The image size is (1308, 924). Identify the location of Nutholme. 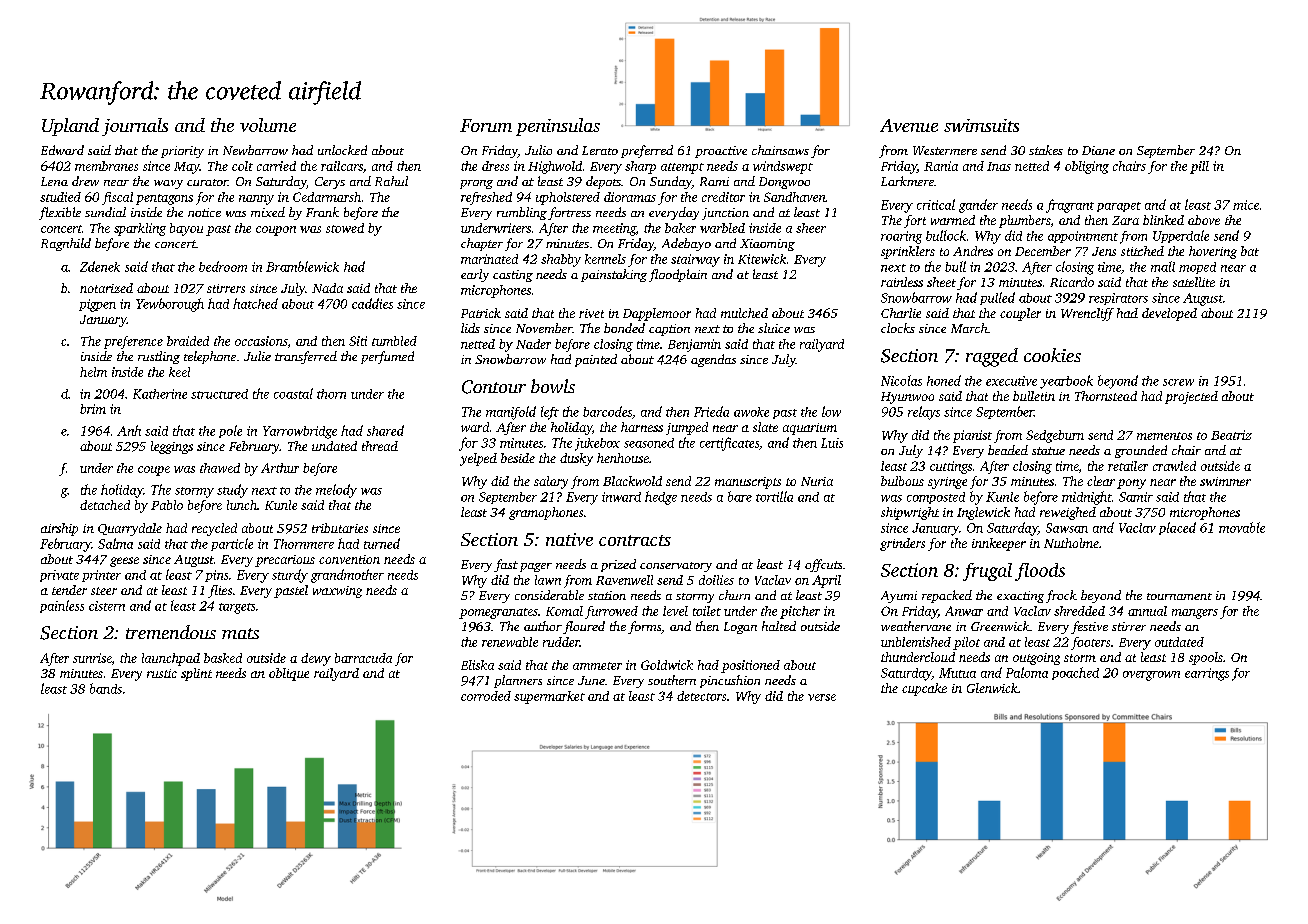
(1071, 543).
